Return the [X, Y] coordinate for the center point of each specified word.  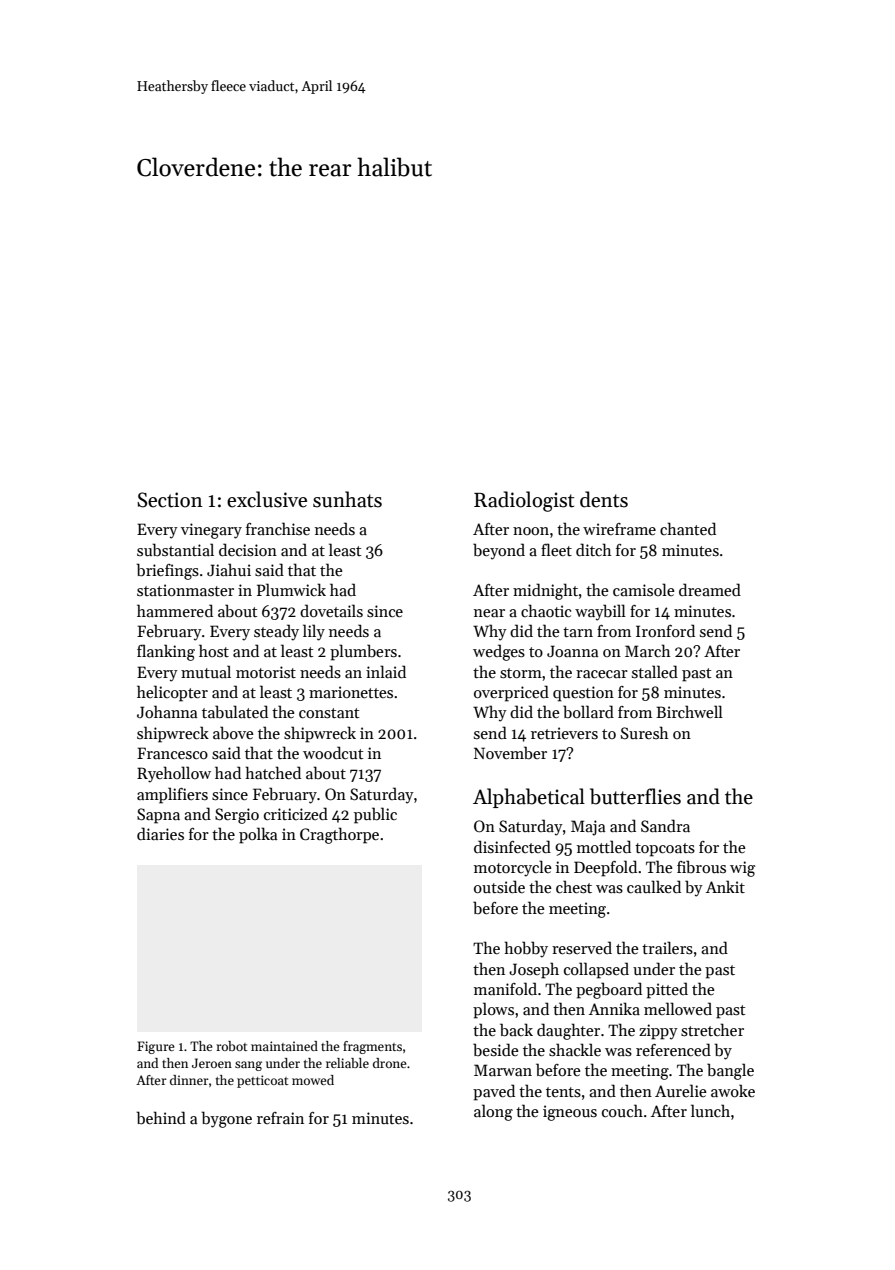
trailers [667, 948]
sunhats [347, 499]
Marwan [503, 1070]
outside [499, 887]
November [510, 753]
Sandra [665, 825]
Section [170, 500]
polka [258, 835]
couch [622, 1110]
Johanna [167, 711]
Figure [156, 1047]
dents [604, 499]
